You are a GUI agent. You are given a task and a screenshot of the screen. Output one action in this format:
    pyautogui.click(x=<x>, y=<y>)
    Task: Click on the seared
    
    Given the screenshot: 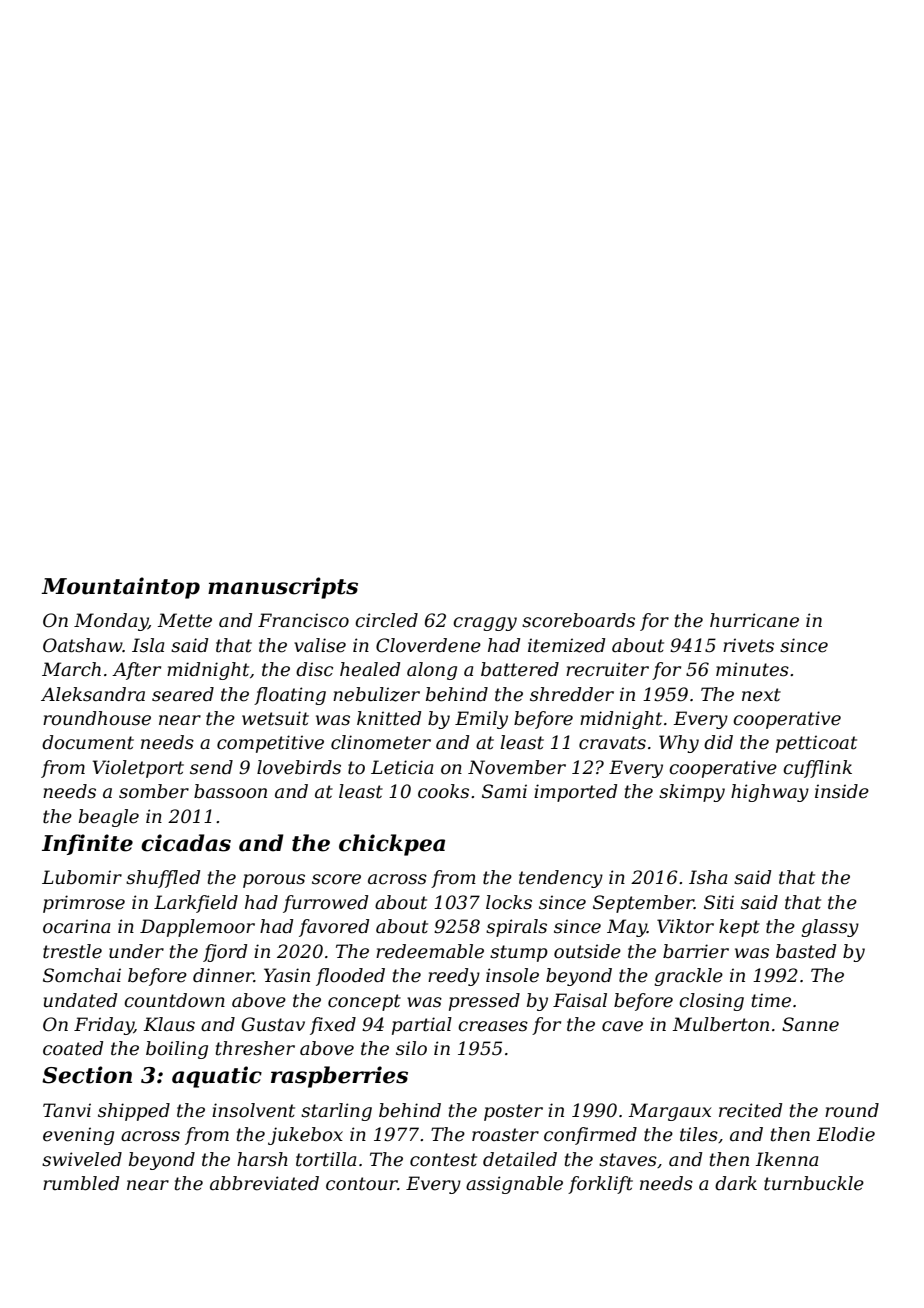 What is the action you would take?
    pyautogui.click(x=183, y=694)
